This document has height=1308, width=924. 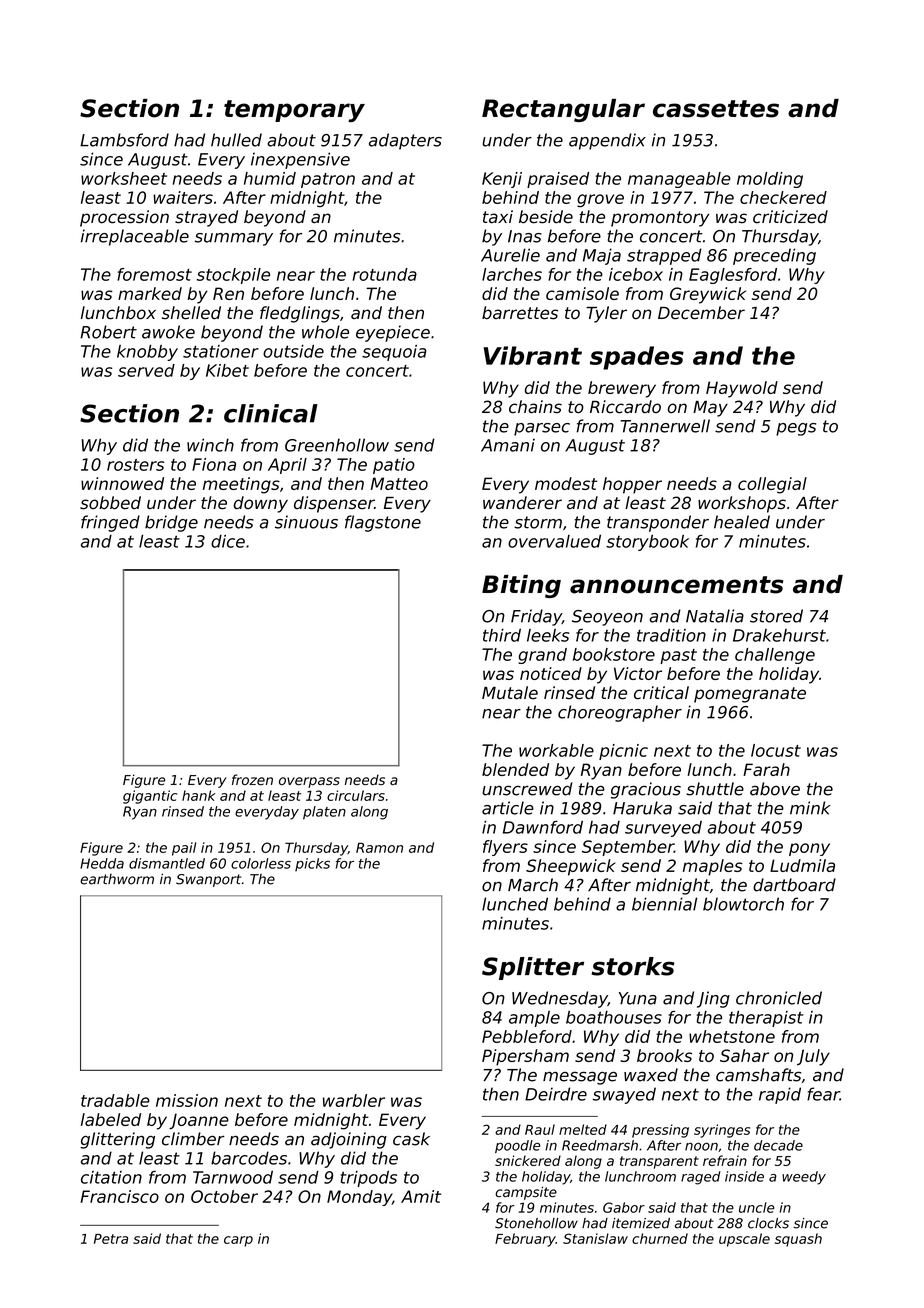 I want to click on tradable, so click(x=115, y=1100).
